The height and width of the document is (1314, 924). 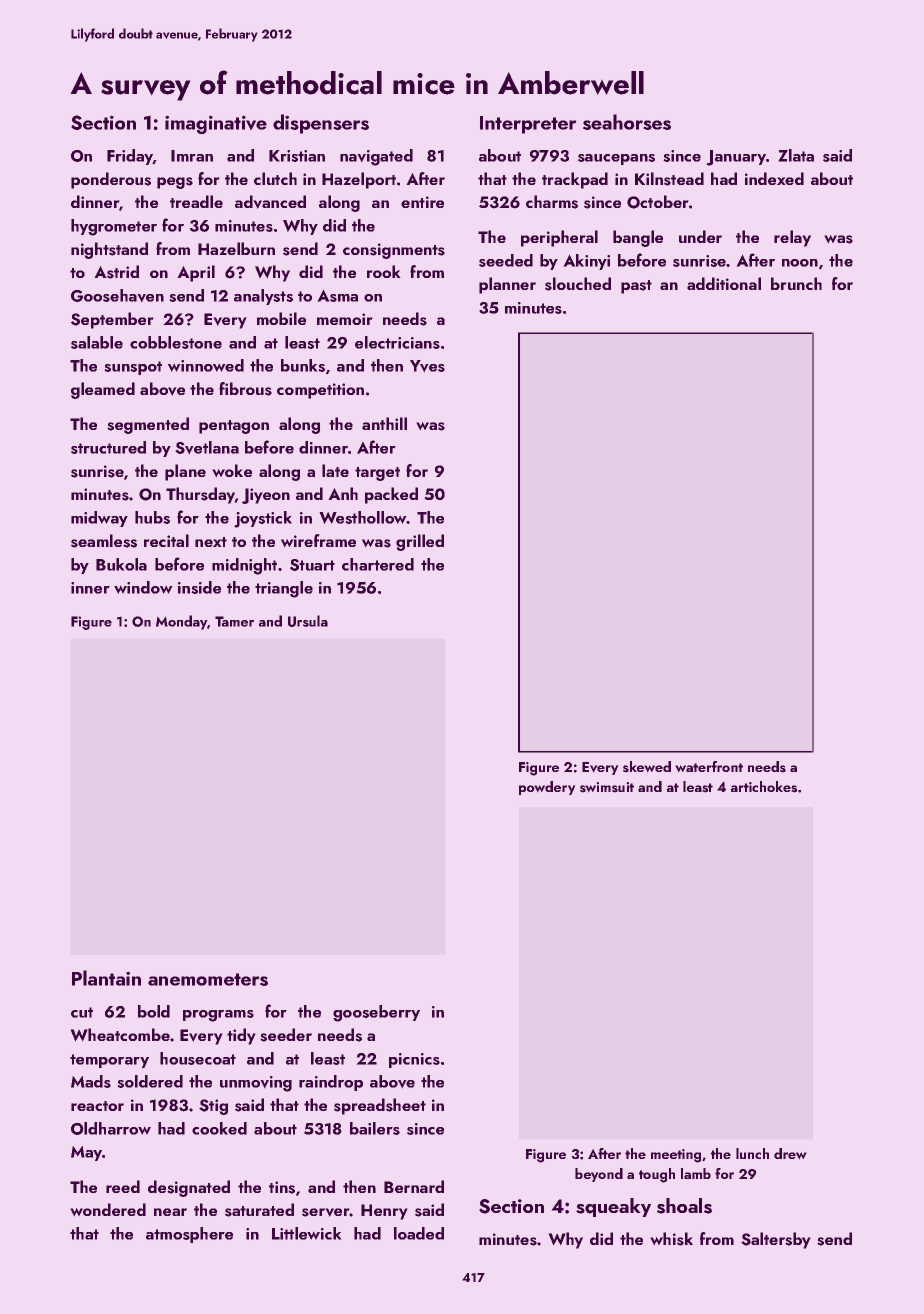 What do you see at coordinates (376, 1013) in the document?
I see `gooseberry` at bounding box center [376, 1013].
